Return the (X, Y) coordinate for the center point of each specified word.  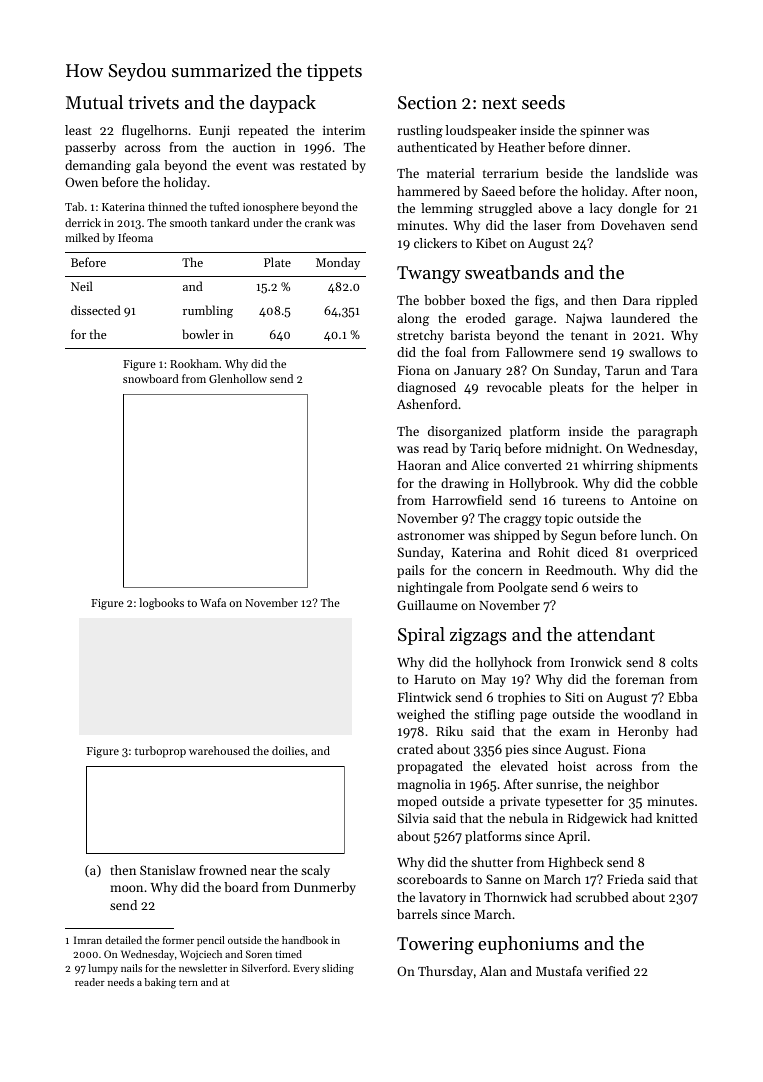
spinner (602, 132)
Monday (338, 263)
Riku (449, 731)
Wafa (213, 602)
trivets (153, 102)
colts (684, 662)
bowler (201, 334)
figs (545, 301)
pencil (211, 941)
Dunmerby (325, 888)
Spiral (421, 636)
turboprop (160, 752)
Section (427, 102)
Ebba (683, 697)
